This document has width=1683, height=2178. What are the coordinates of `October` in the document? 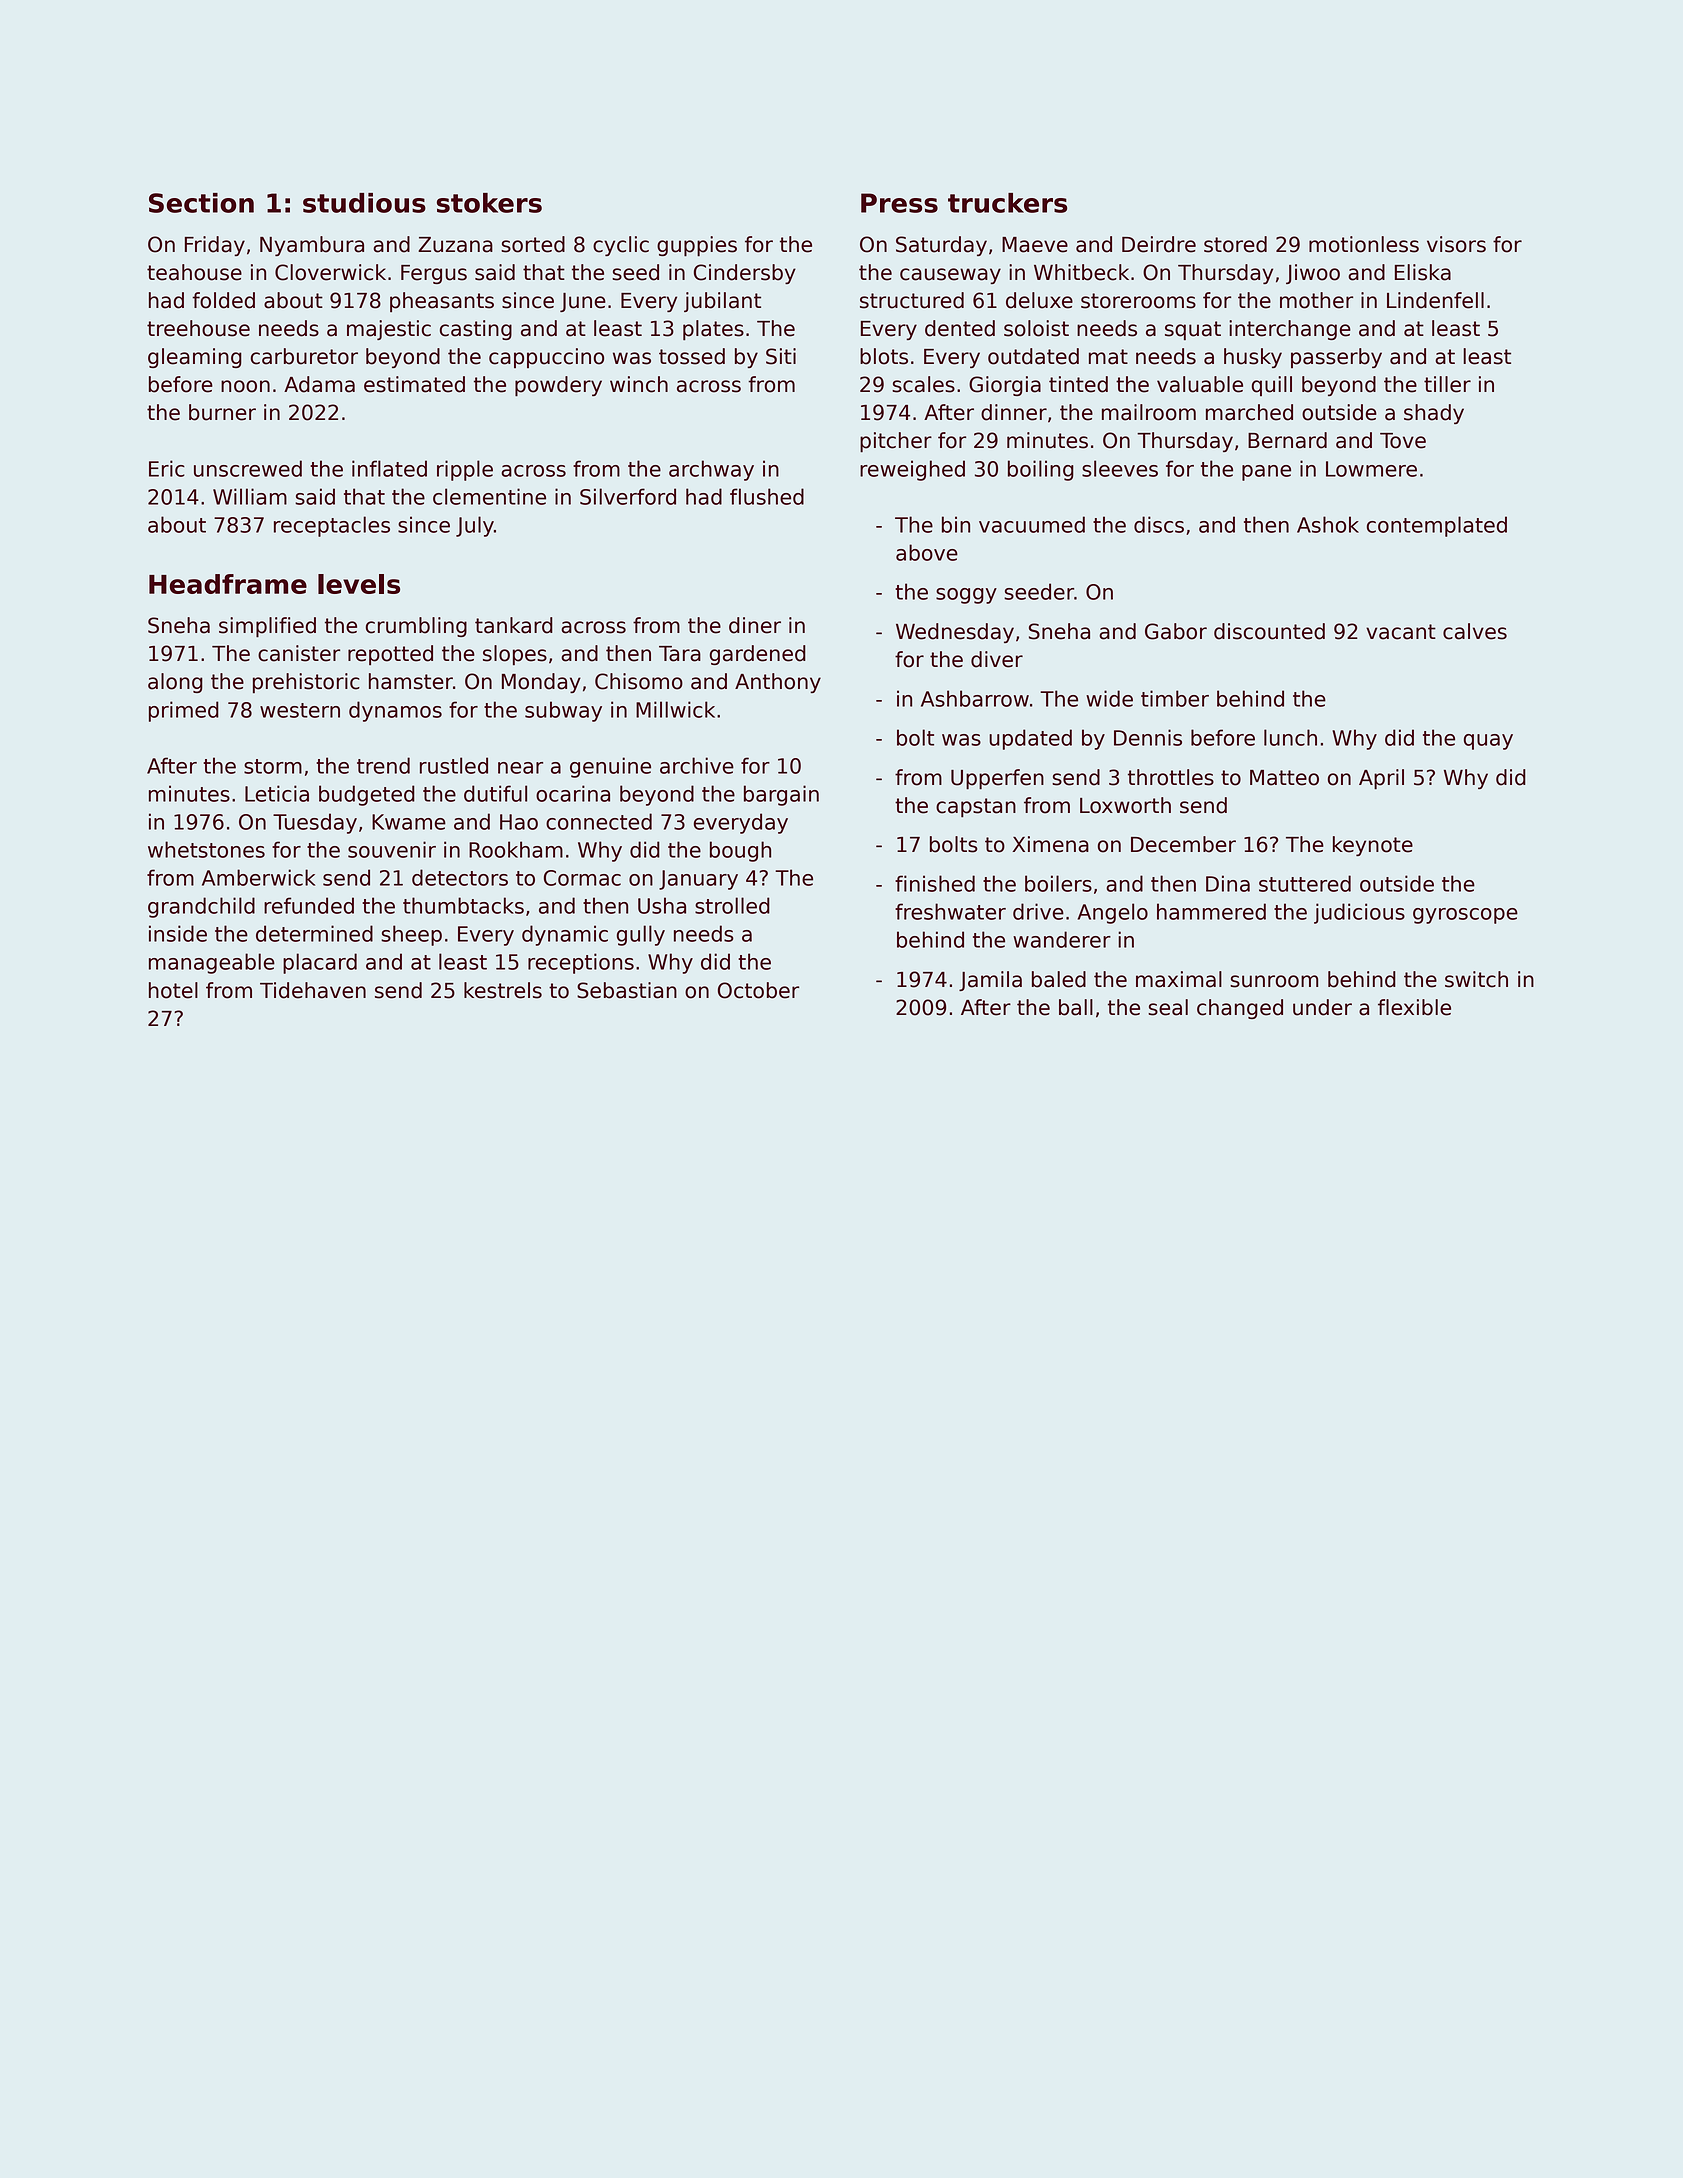 It's located at (758, 990).
